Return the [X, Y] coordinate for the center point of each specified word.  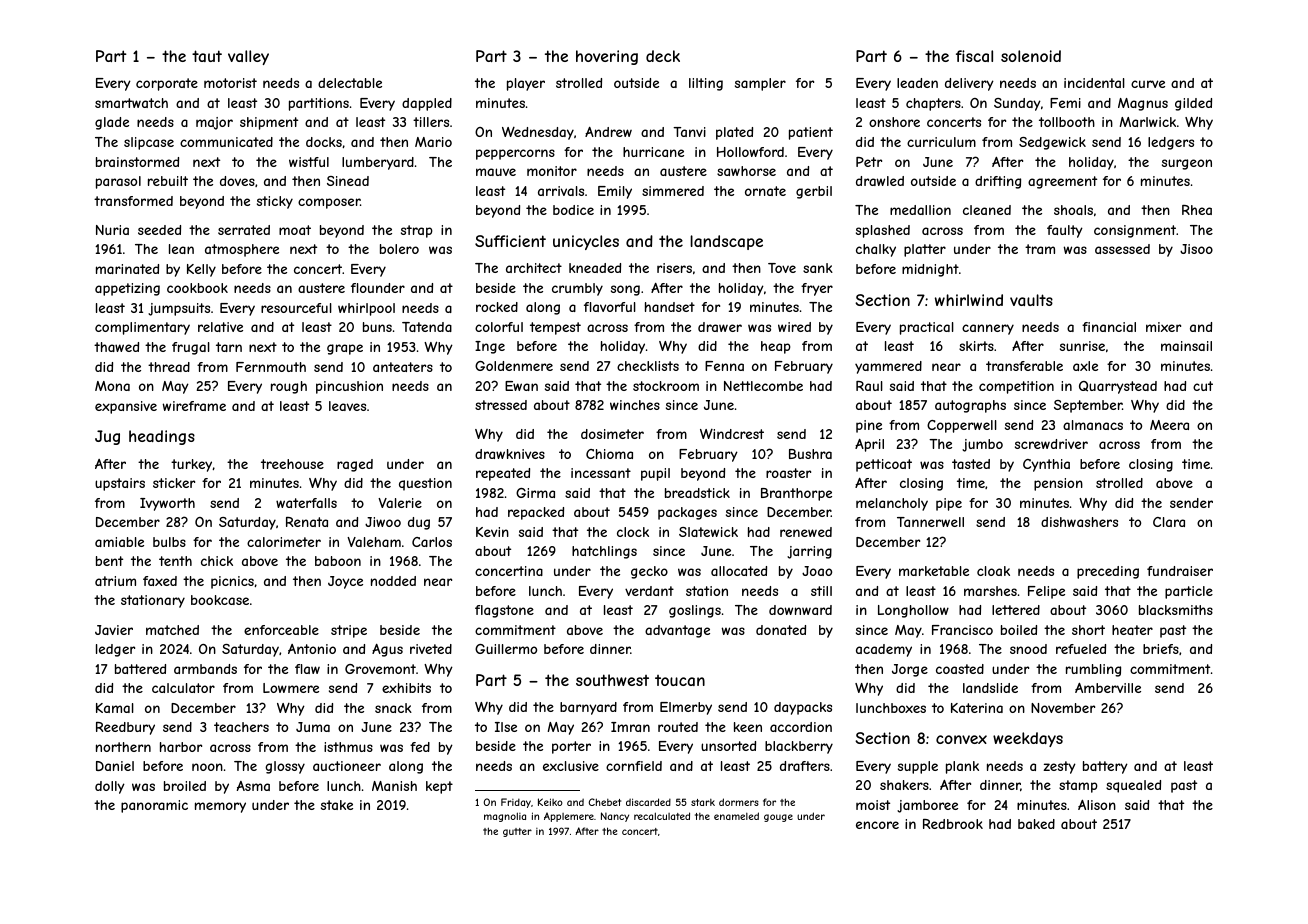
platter [925, 250]
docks [324, 142]
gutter [517, 832]
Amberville [1108, 688]
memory [220, 807]
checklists [648, 366]
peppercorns [515, 154]
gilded [1193, 104]
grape [345, 349]
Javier [114, 630]
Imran [630, 727]
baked [1036, 824]
